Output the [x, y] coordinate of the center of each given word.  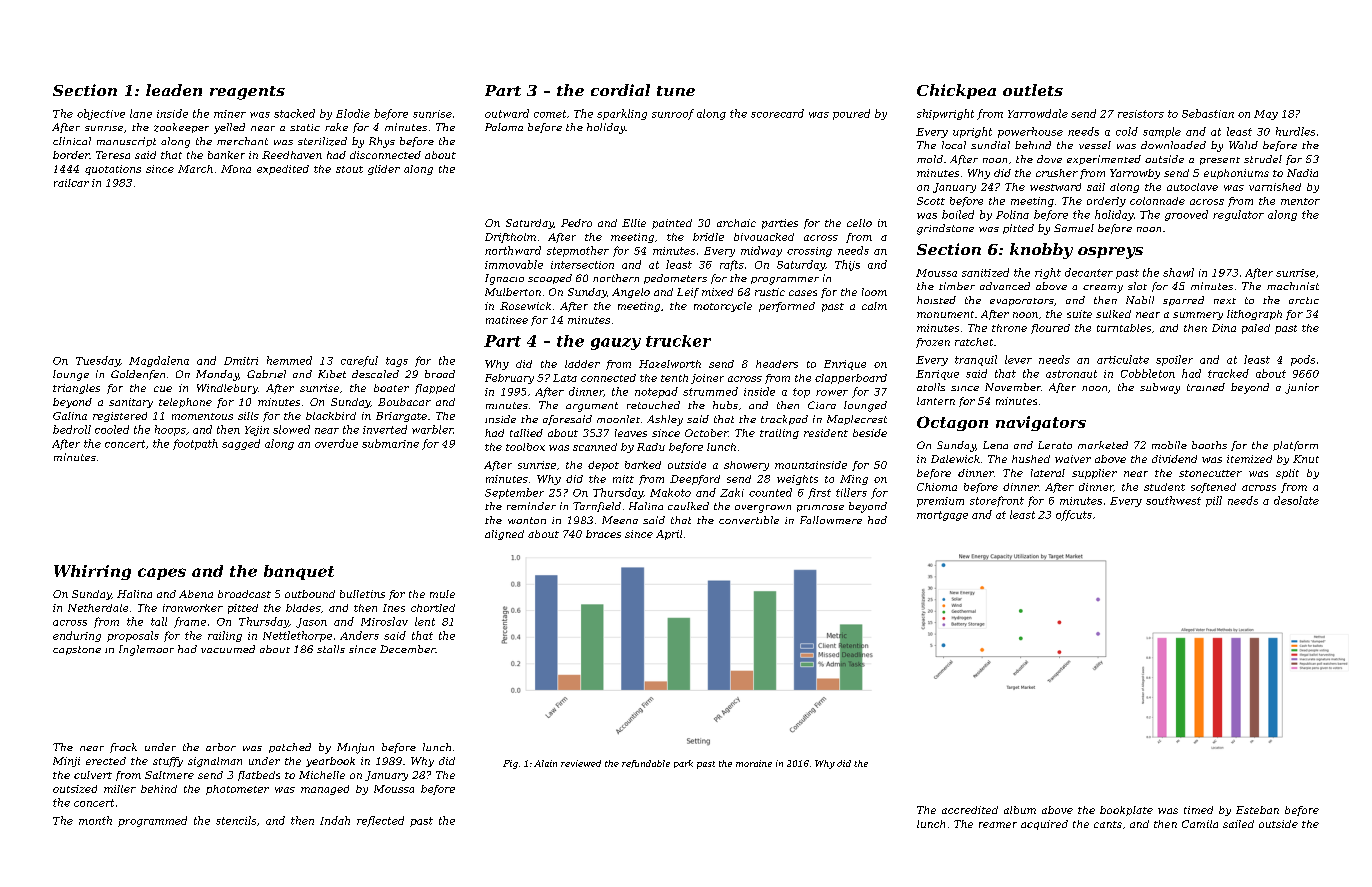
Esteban [1257, 810]
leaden [174, 90]
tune [676, 91]
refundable [646, 764]
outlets [1033, 90]
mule [442, 594]
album [1020, 810]
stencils [236, 820]
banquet [299, 572]
